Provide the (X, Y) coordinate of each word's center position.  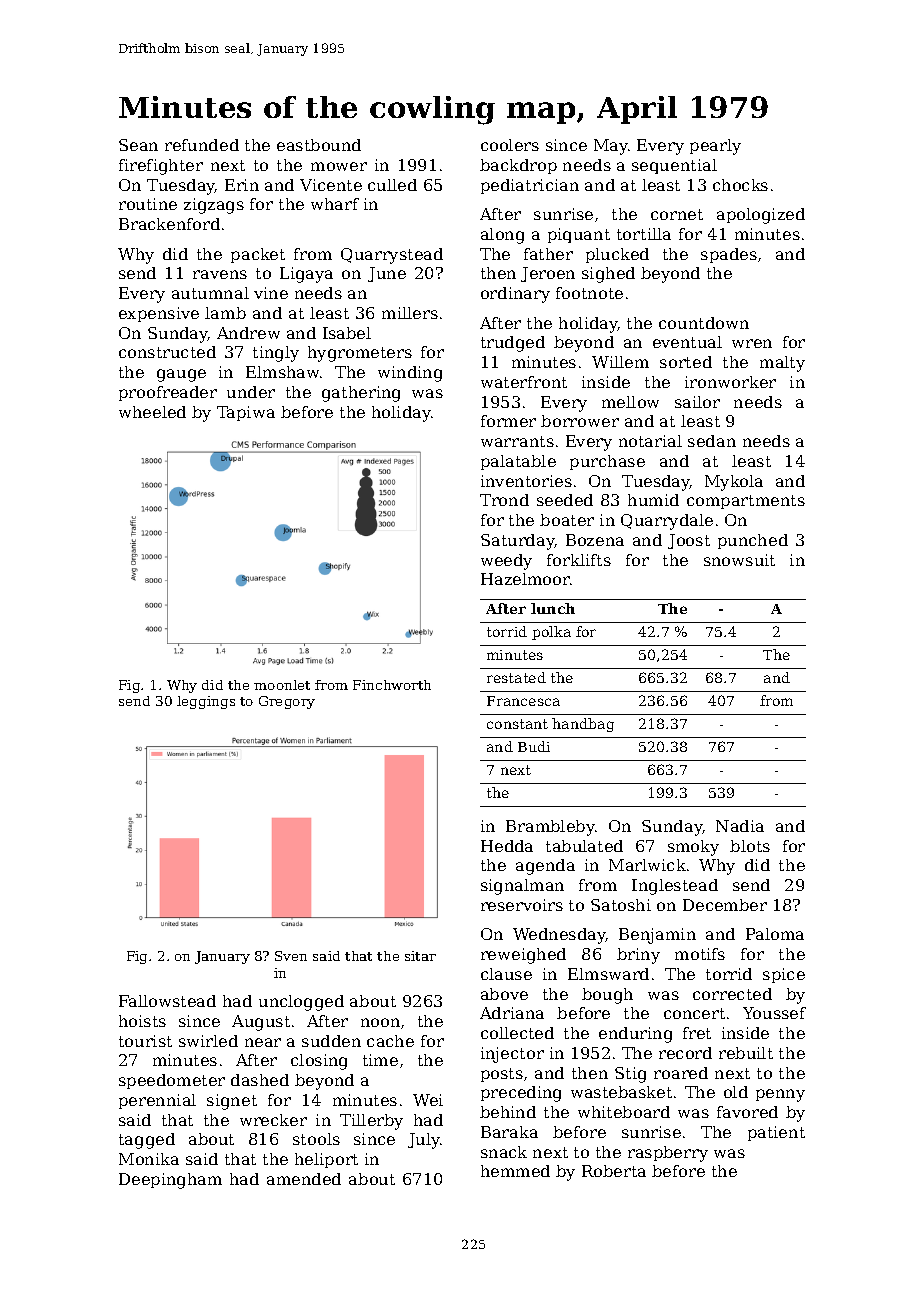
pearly (715, 147)
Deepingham (170, 1181)
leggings (206, 702)
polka (551, 633)
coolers (510, 145)
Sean (138, 145)
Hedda (507, 846)
